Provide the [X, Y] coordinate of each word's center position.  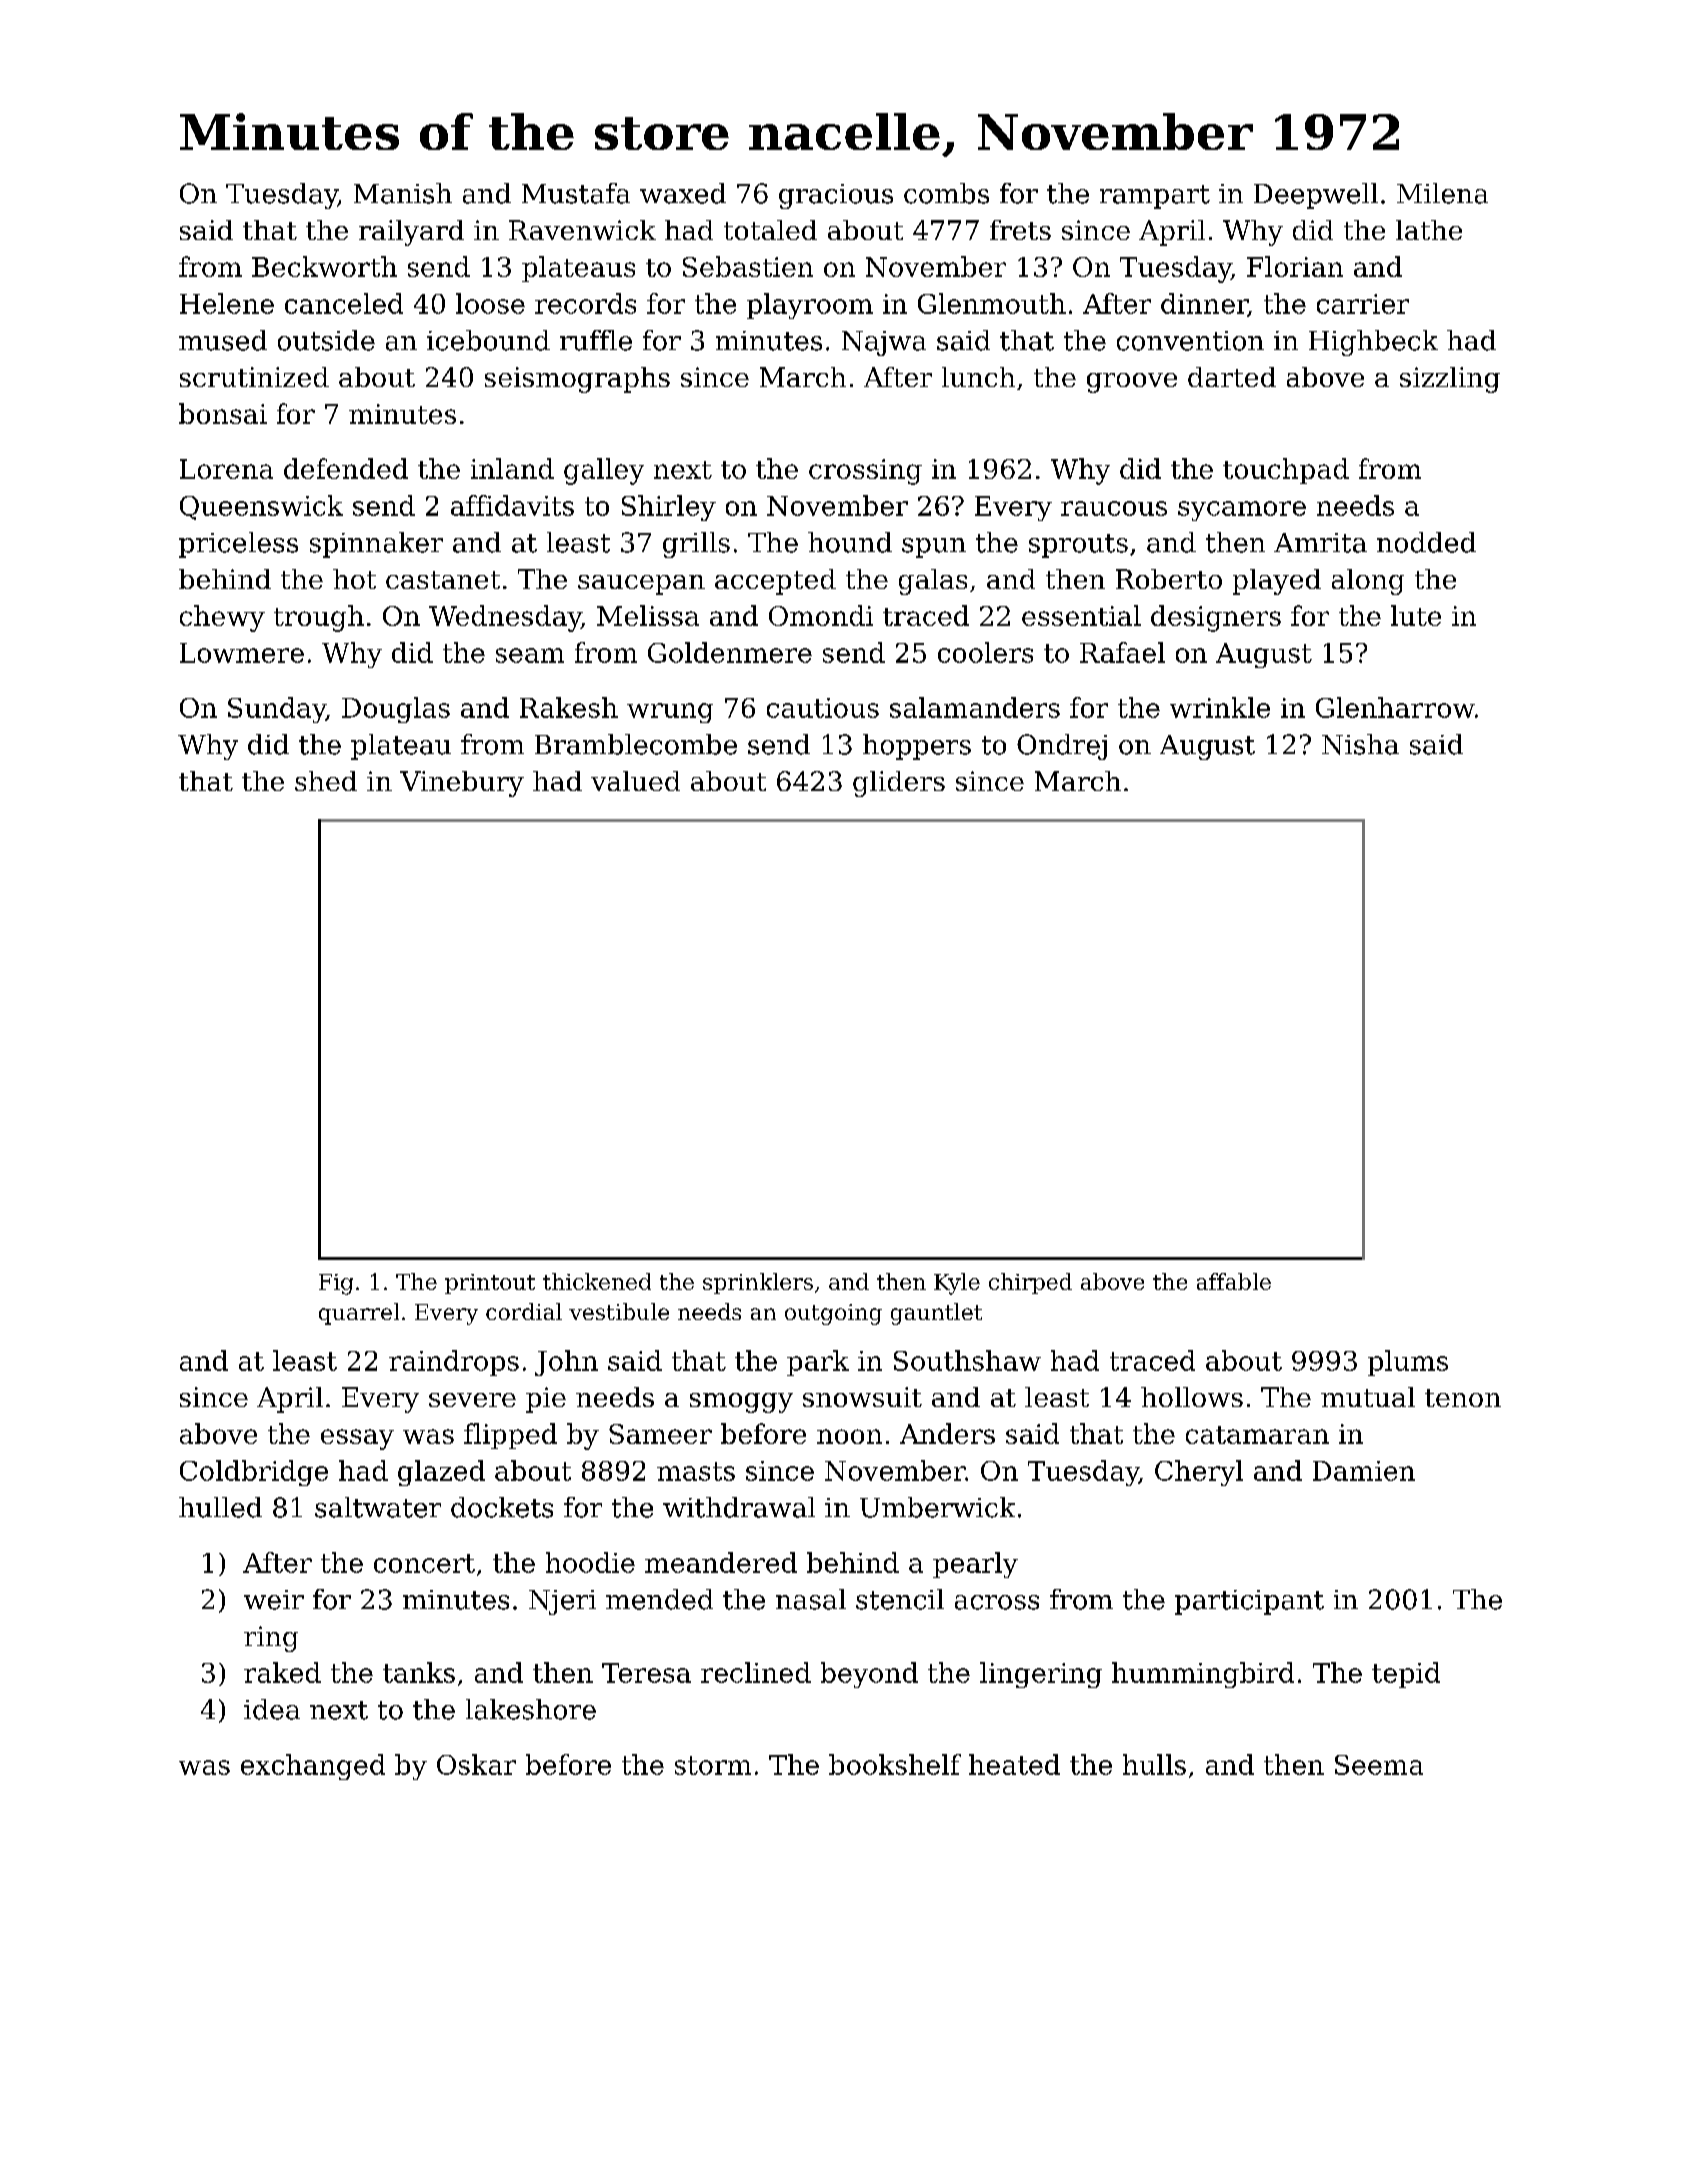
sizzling [1450, 380]
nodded [1426, 542]
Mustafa [576, 193]
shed [326, 781]
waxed [683, 193]
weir [274, 1600]
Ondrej [1062, 747]
